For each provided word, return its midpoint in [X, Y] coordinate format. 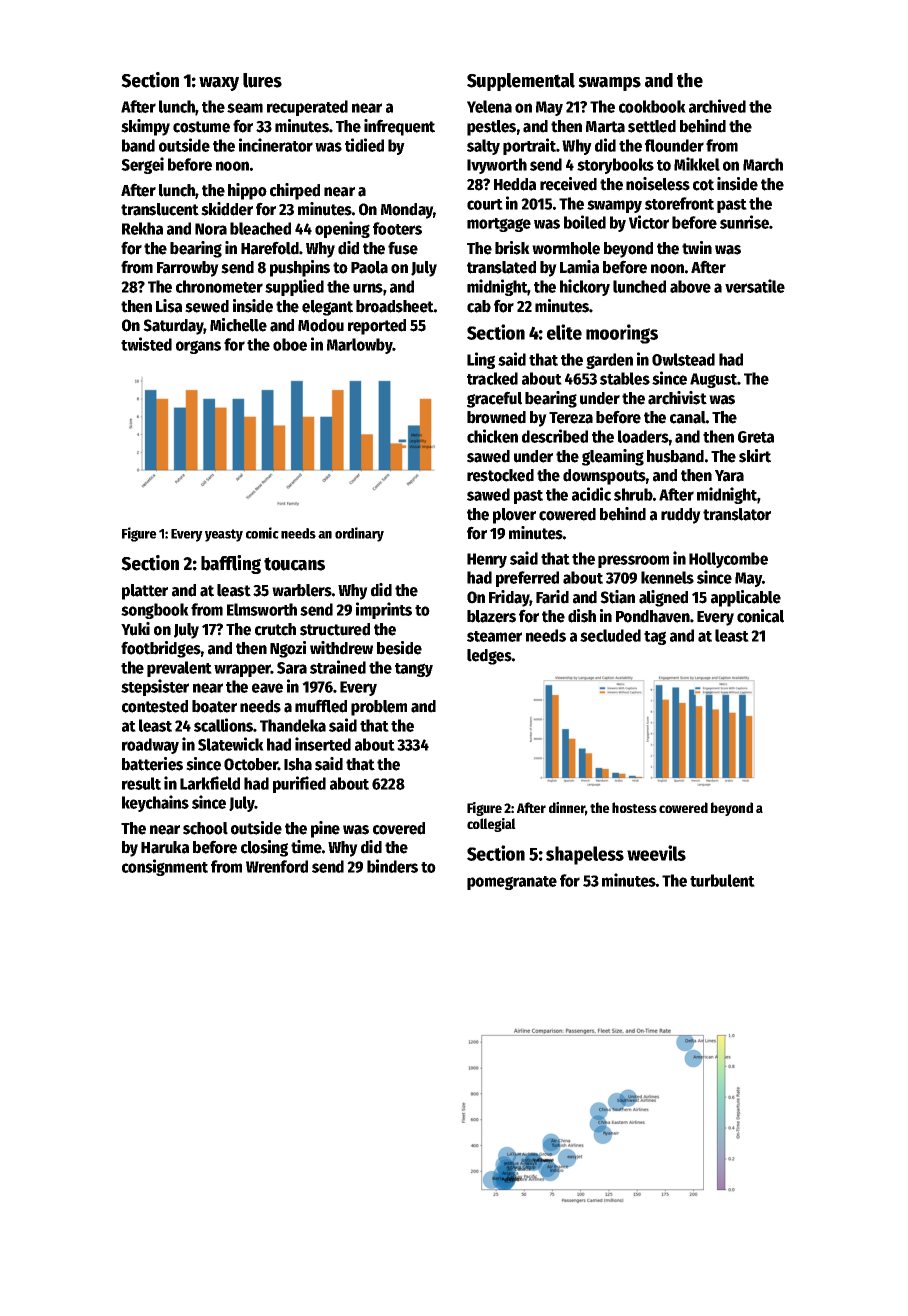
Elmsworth [262, 609]
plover [514, 516]
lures [262, 80]
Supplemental [521, 82]
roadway [150, 746]
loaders [643, 436]
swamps [609, 84]
